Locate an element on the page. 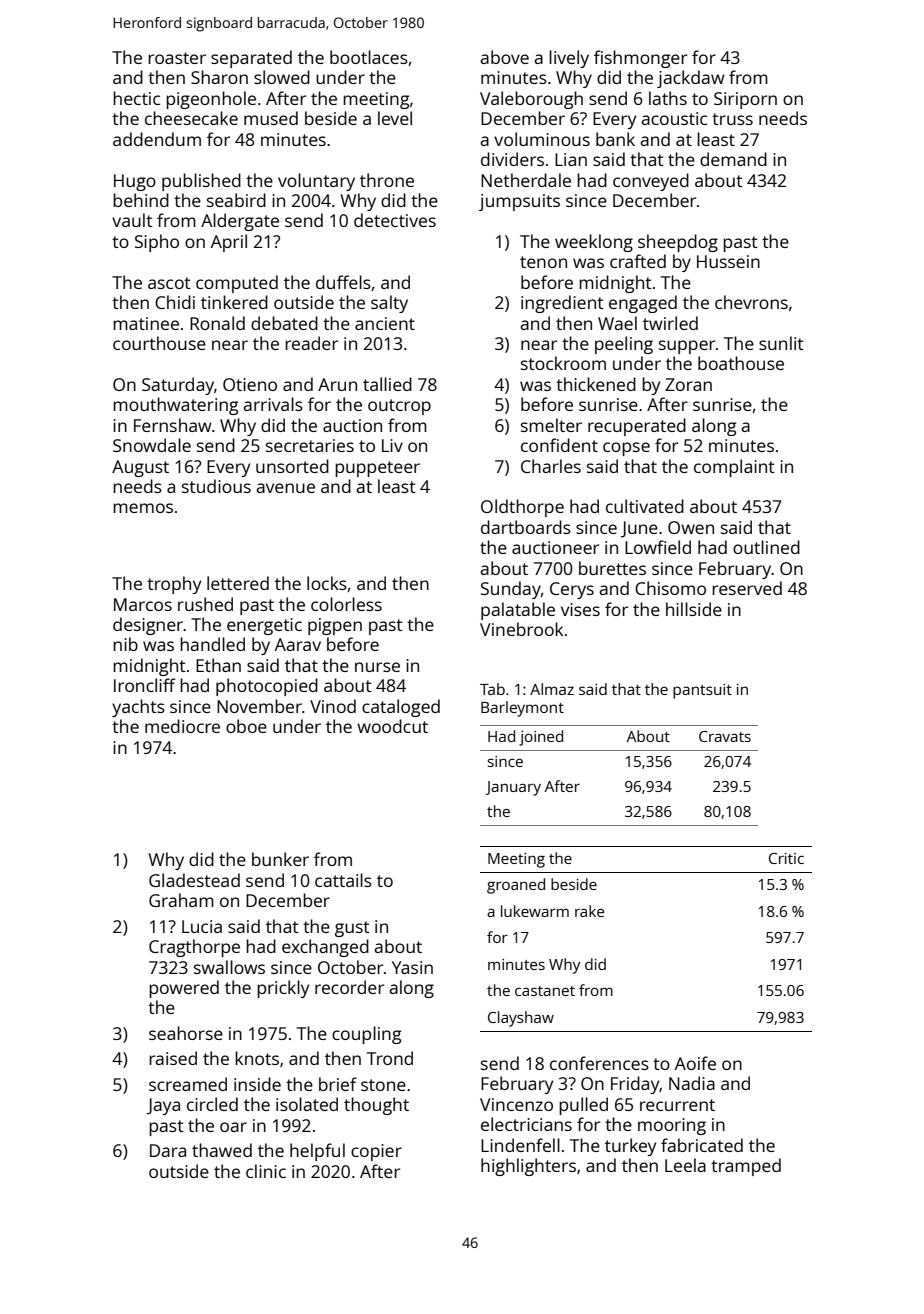 The height and width of the image is (1314, 924). throne is located at coordinates (387, 180).
